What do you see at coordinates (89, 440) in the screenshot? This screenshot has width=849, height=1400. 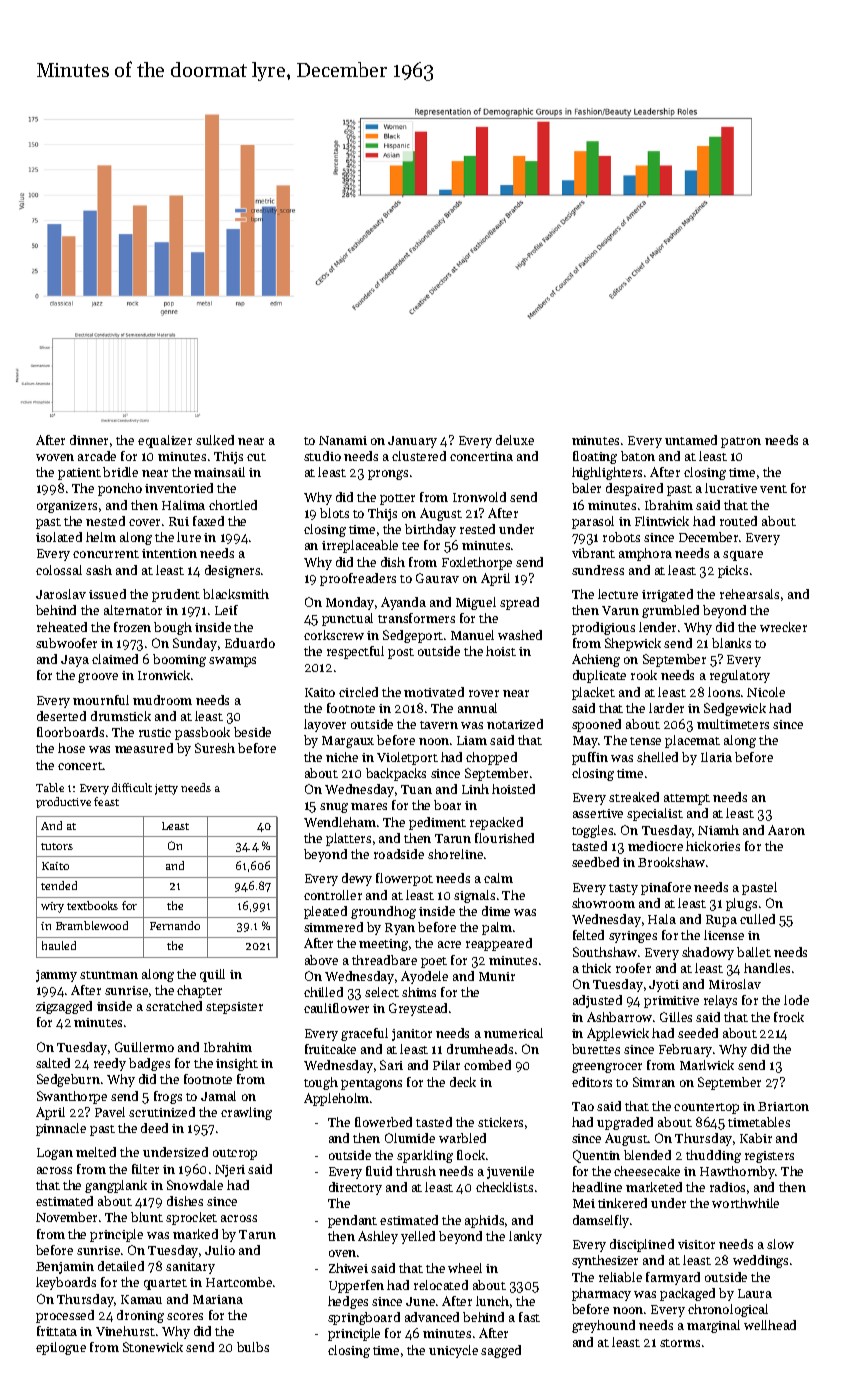 I see `dinner` at bounding box center [89, 440].
